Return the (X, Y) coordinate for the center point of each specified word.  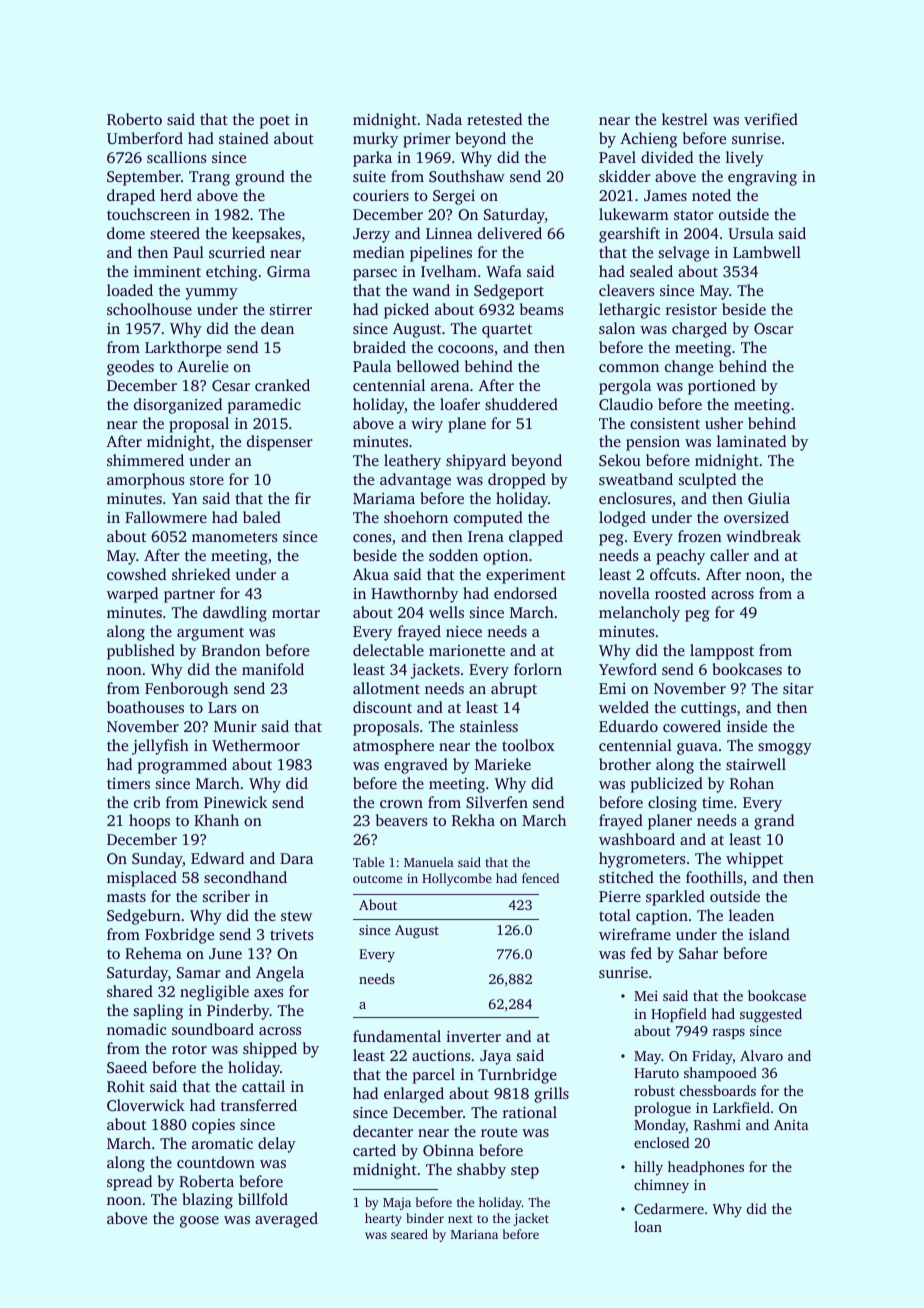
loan (648, 1226)
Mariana (474, 1234)
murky (375, 140)
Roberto (134, 119)
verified (771, 119)
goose (199, 1222)
